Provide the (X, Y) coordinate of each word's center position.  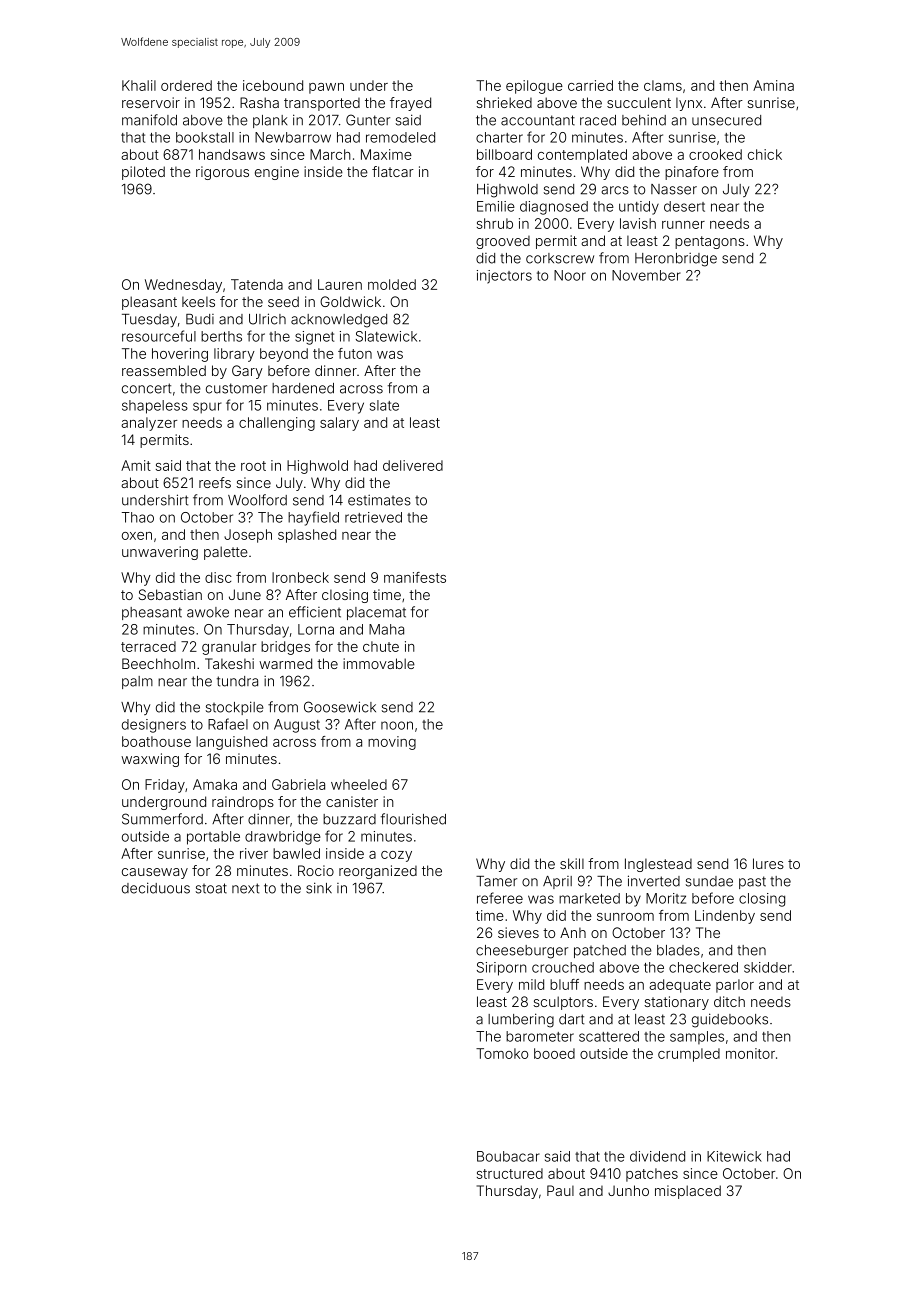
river (254, 853)
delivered (413, 465)
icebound (273, 85)
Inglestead (658, 865)
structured (510, 1173)
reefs (215, 482)
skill (572, 863)
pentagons (710, 242)
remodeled (400, 137)
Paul (560, 1190)
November (646, 275)
